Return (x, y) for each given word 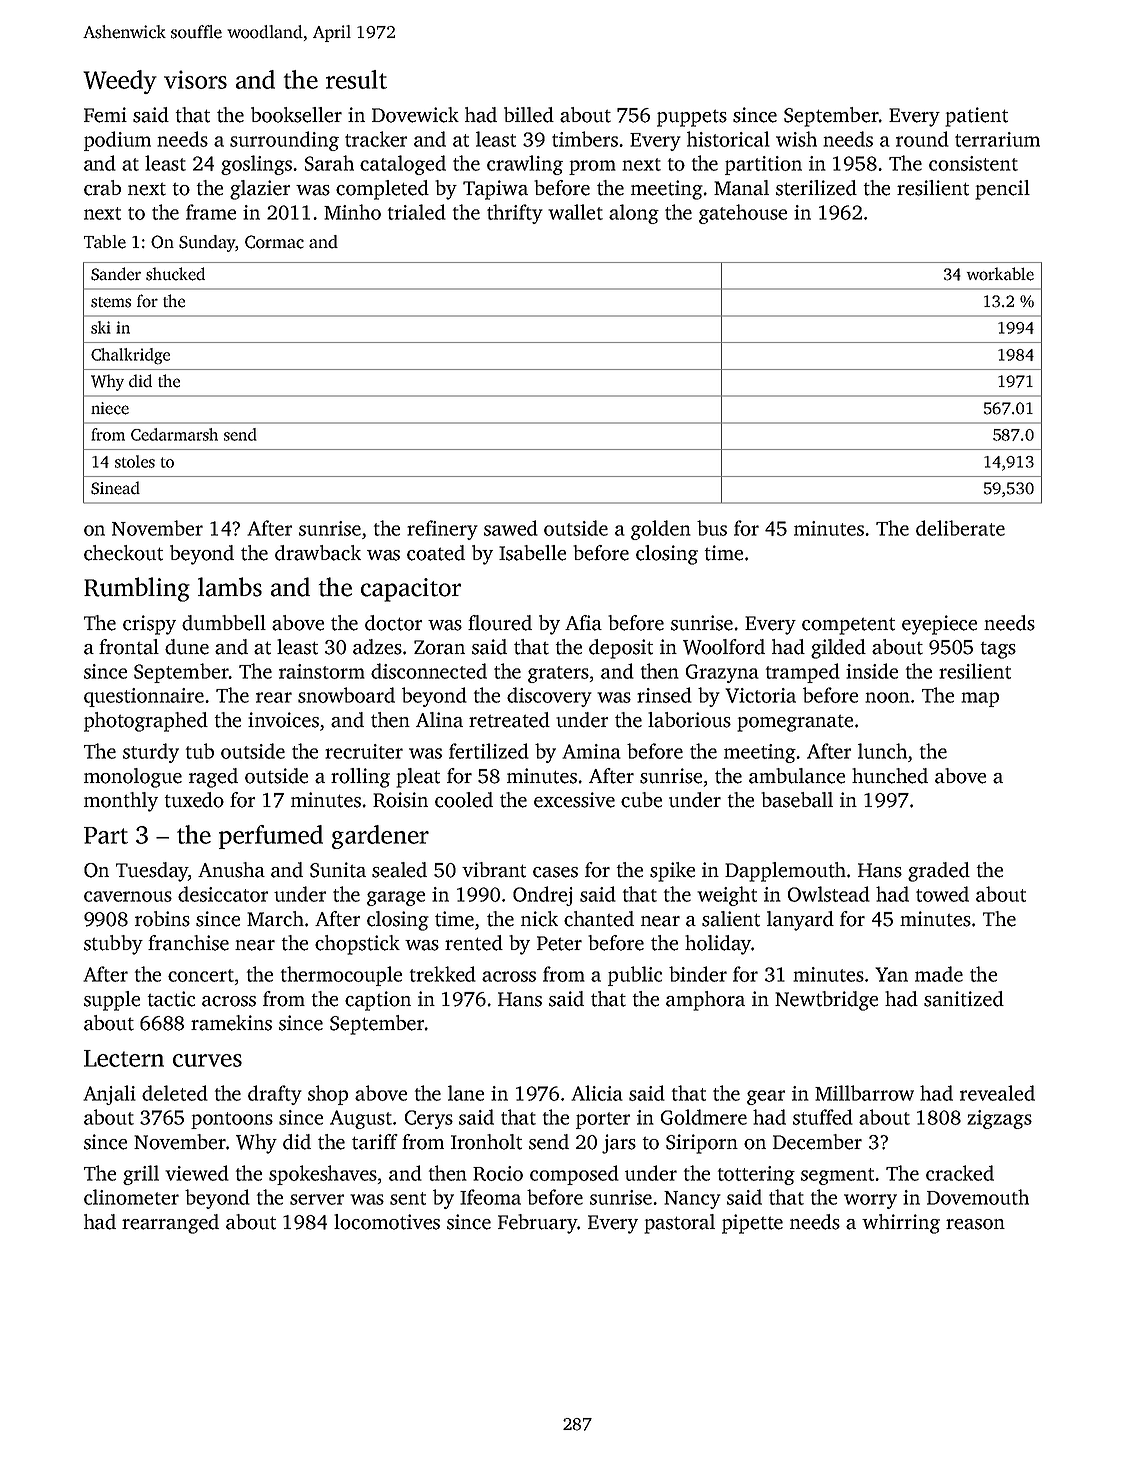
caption (378, 1001)
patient (976, 117)
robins (162, 919)
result (356, 79)
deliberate (960, 528)
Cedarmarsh (174, 434)
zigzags (999, 1119)
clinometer (131, 1197)
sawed (511, 528)
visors (195, 79)
